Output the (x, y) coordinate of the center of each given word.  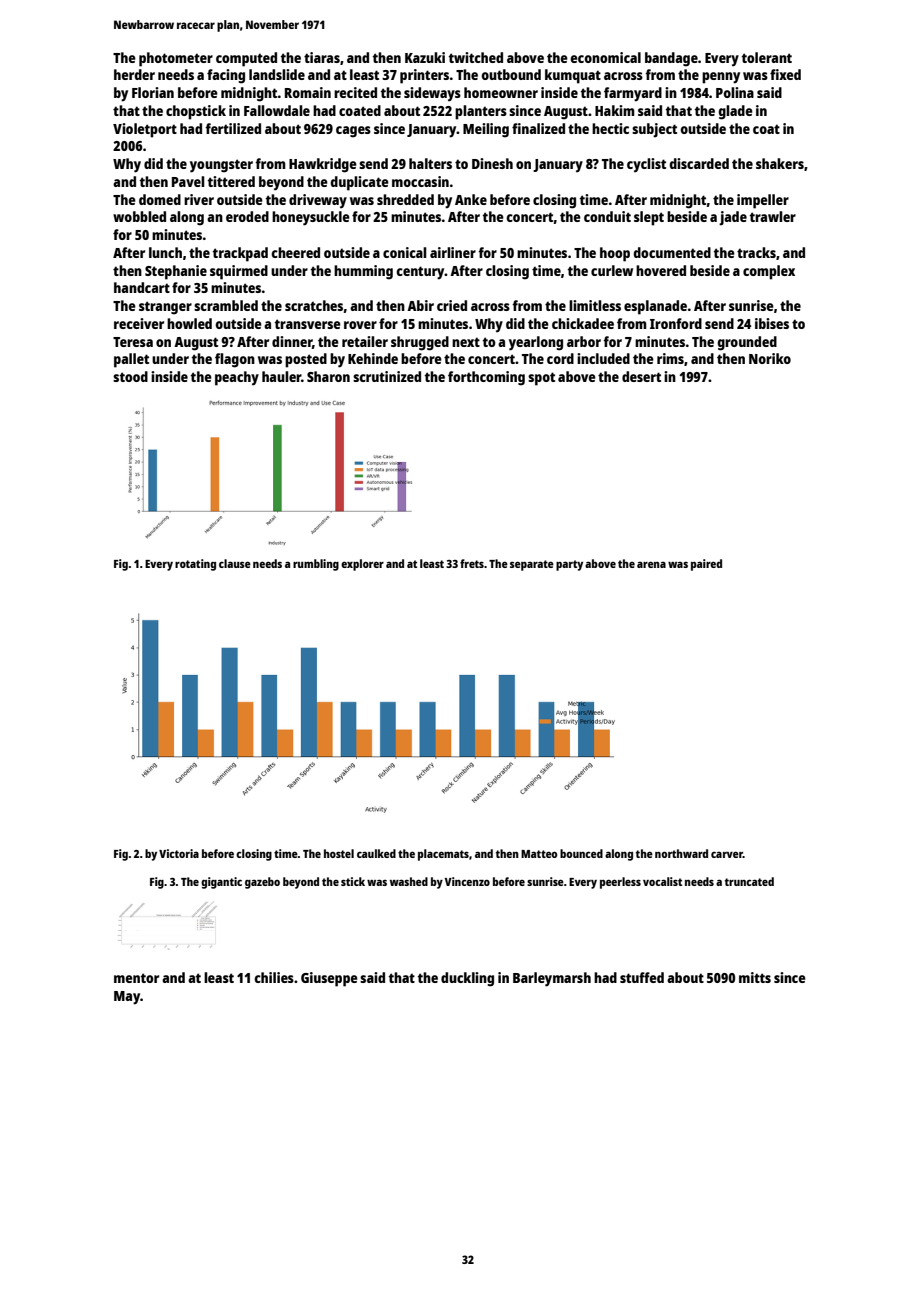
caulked (376, 853)
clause (235, 563)
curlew (612, 270)
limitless (595, 305)
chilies (274, 977)
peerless (620, 883)
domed (160, 199)
